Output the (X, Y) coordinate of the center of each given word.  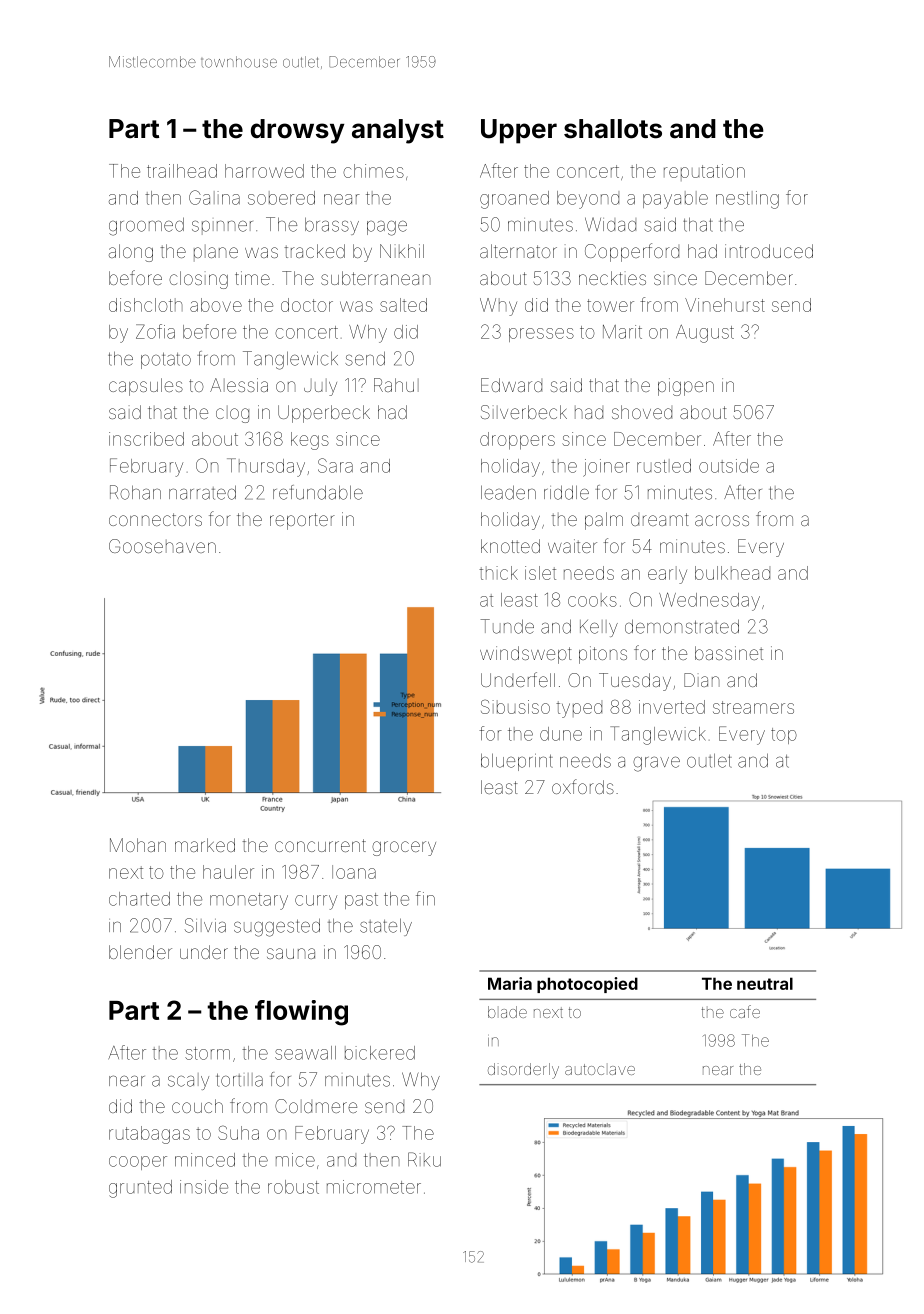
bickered (380, 1053)
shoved (642, 412)
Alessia (239, 385)
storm (207, 1053)
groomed (146, 226)
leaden (508, 492)
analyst (398, 131)
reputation (704, 172)
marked (205, 845)
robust (293, 1187)
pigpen (686, 387)
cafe (745, 1011)
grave (656, 764)
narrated (202, 492)
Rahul (396, 385)
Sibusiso (515, 706)
